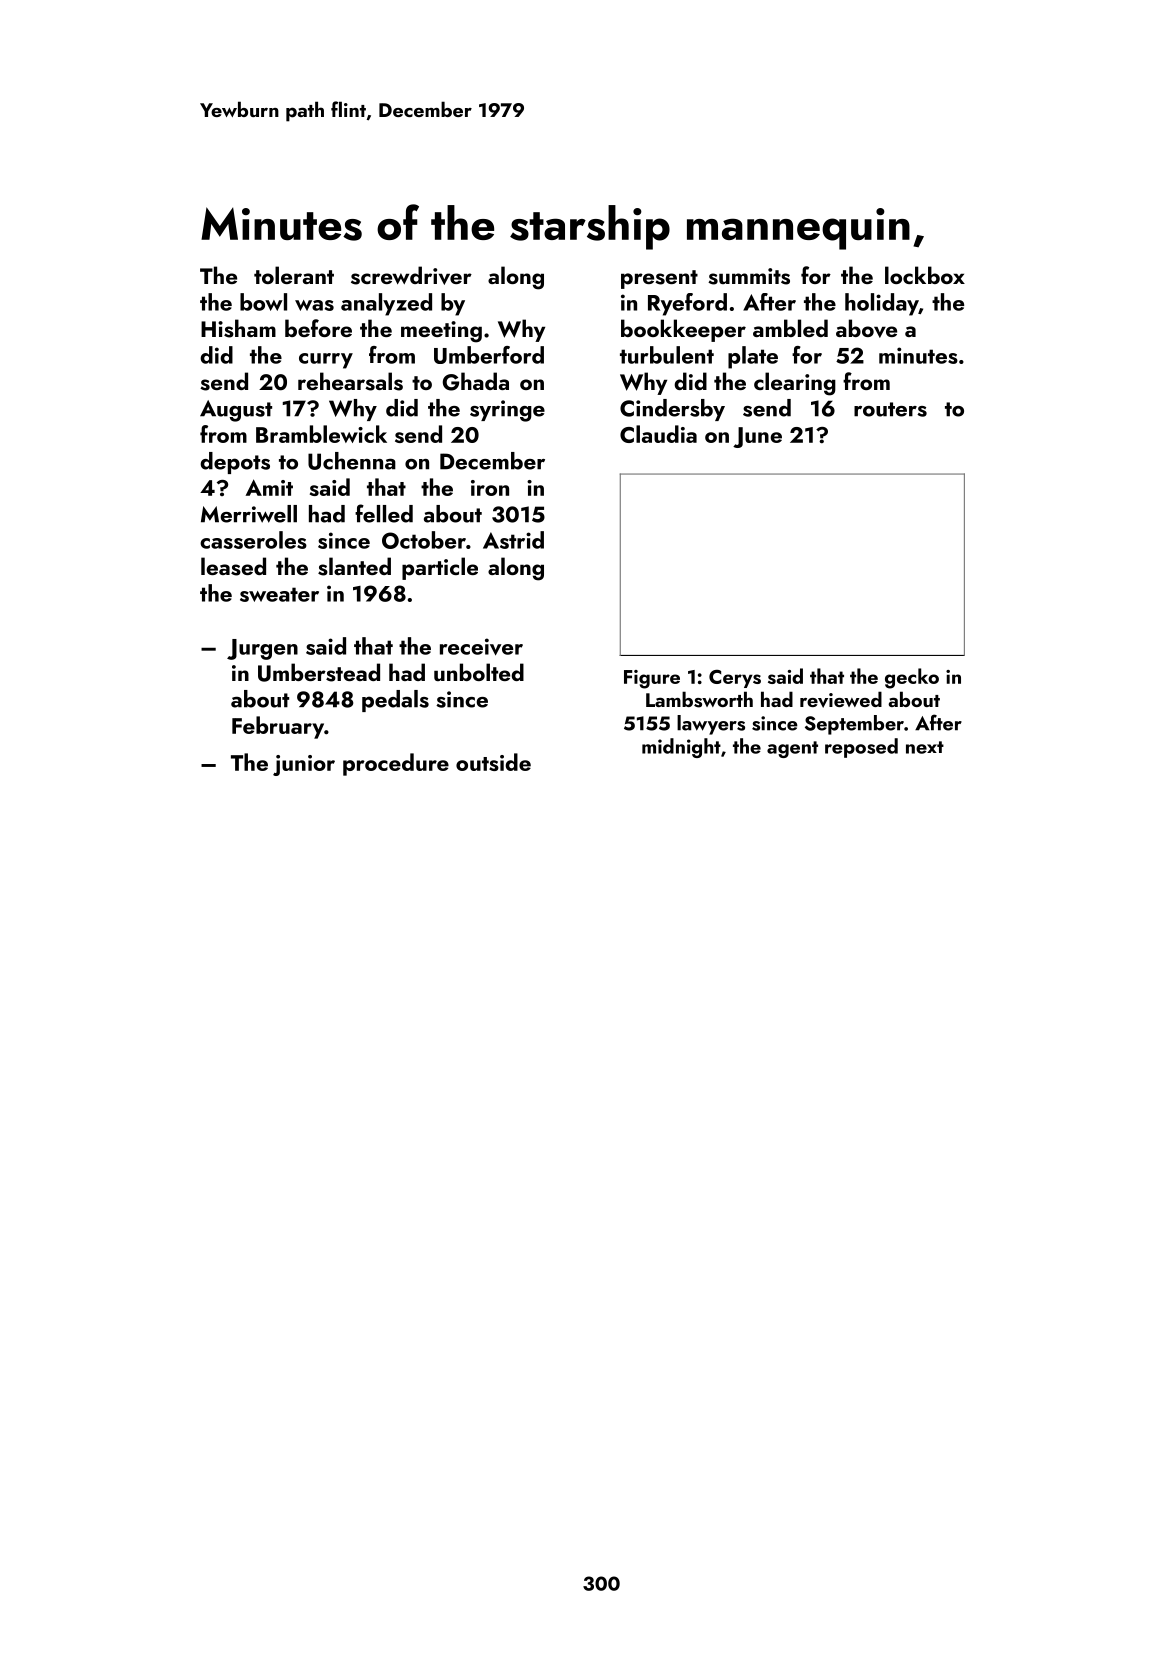 The image size is (1165, 1654). I want to click on routers, so click(890, 409).
